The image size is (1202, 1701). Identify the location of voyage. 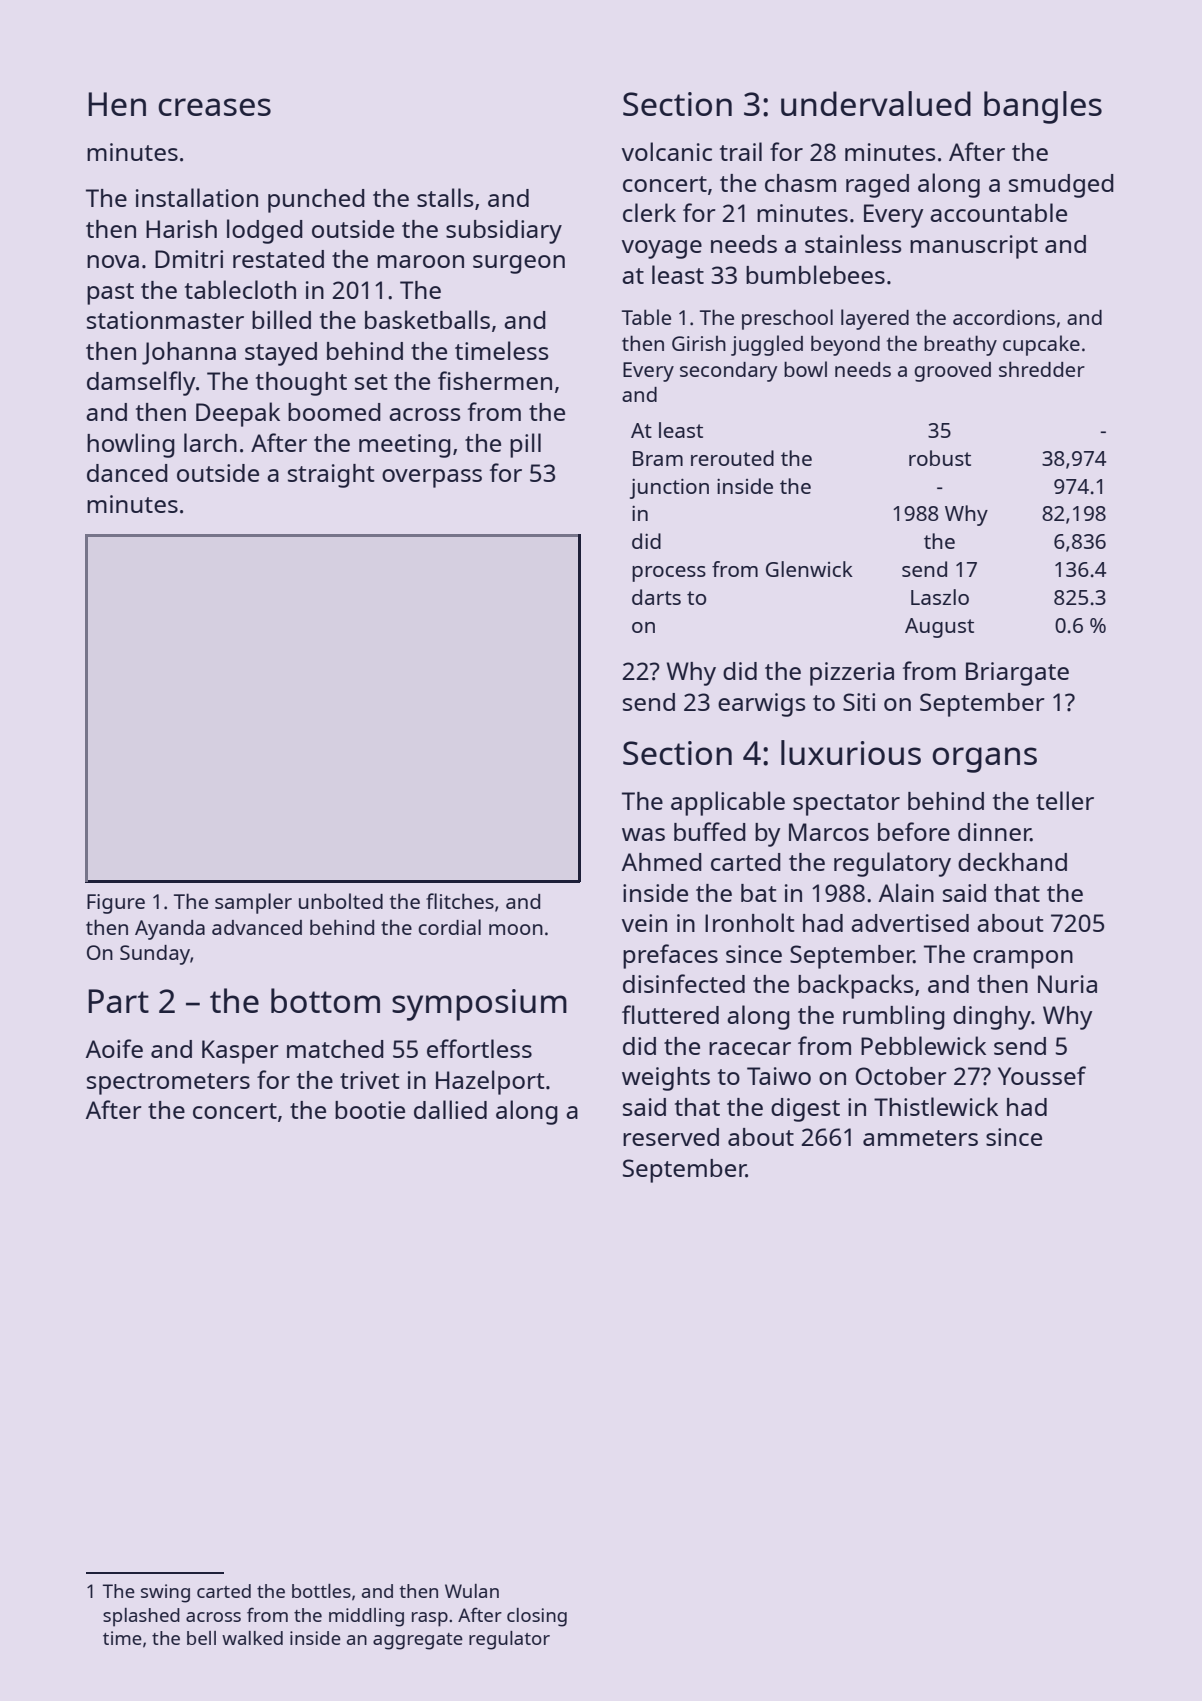
(662, 249).
